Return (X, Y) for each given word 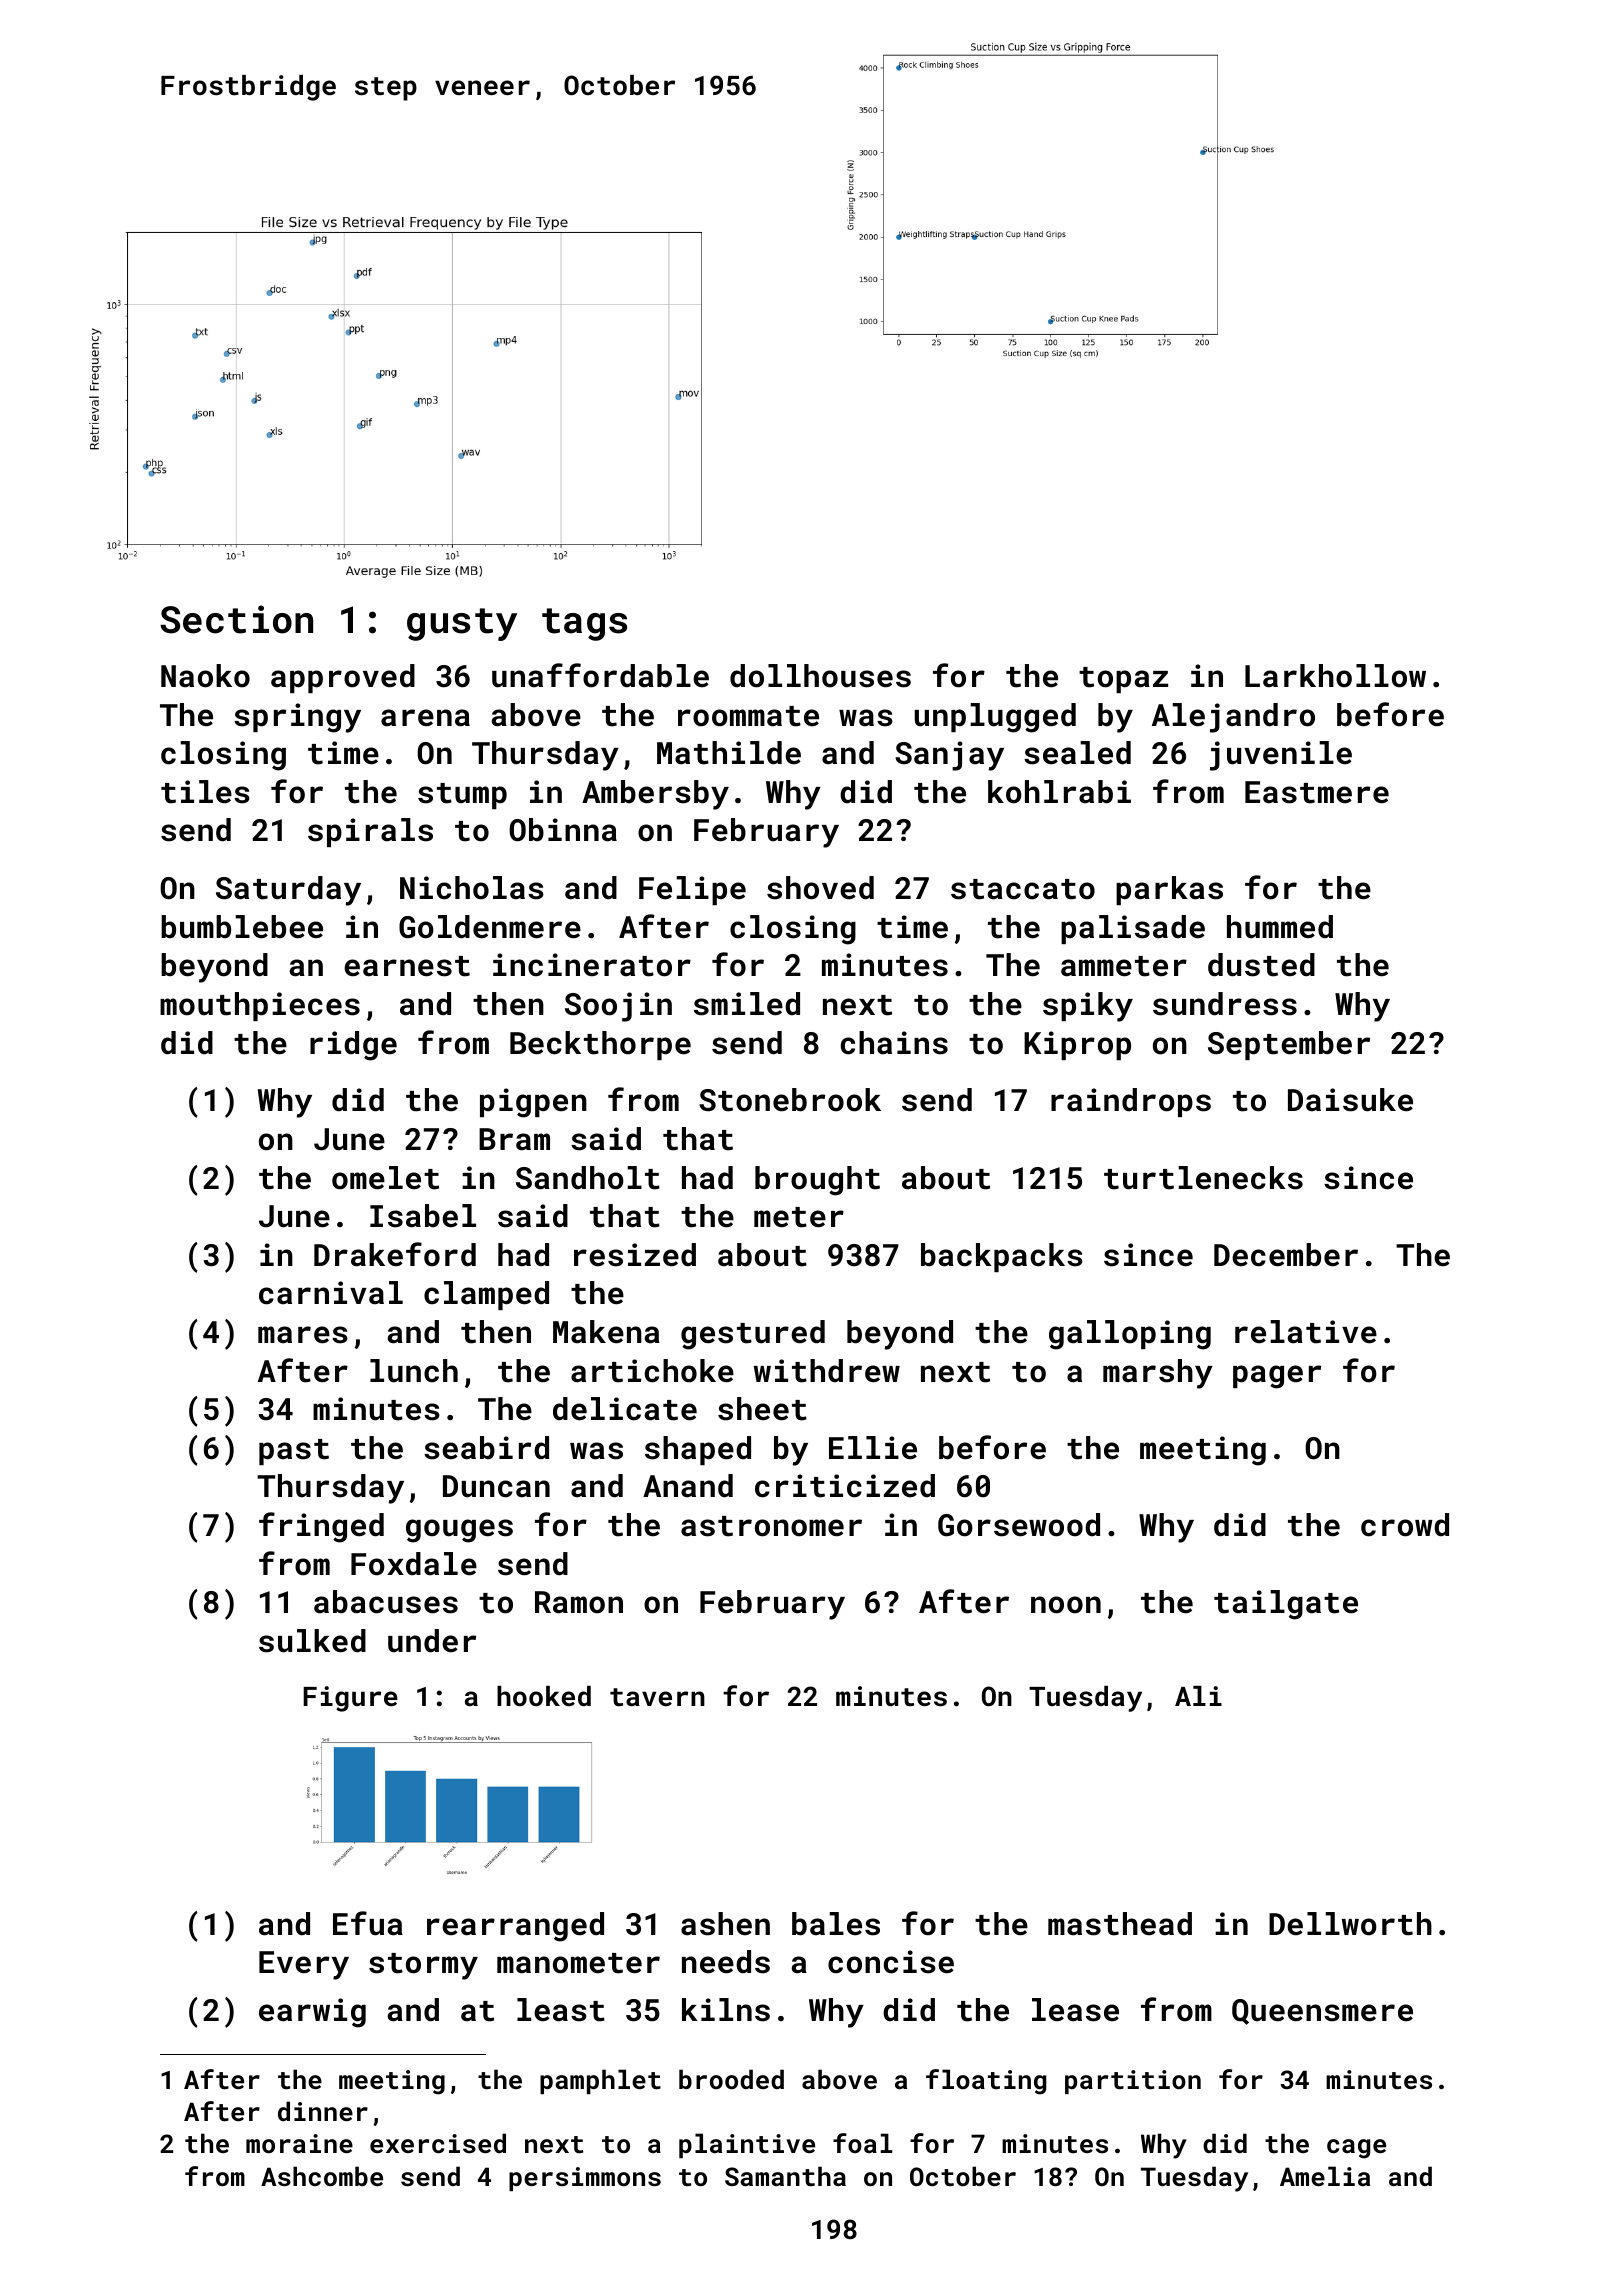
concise (891, 1962)
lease (1075, 2010)
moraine (299, 2143)
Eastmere (1317, 792)
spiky (1088, 1007)
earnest (407, 966)
